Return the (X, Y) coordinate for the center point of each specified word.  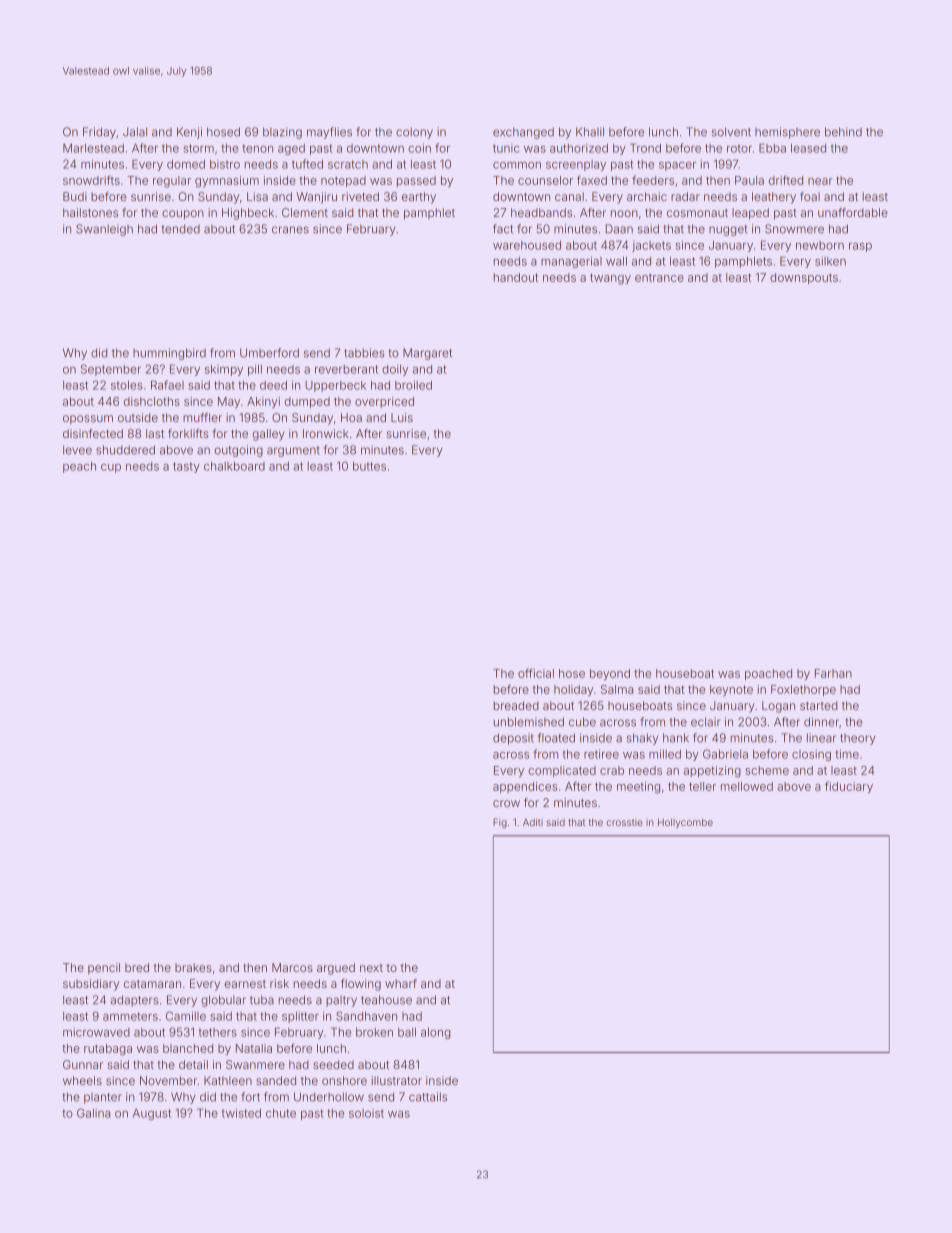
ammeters (130, 1016)
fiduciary (849, 787)
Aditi (533, 822)
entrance (659, 278)
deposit (513, 739)
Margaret (427, 354)
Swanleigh (104, 230)
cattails (428, 1097)
